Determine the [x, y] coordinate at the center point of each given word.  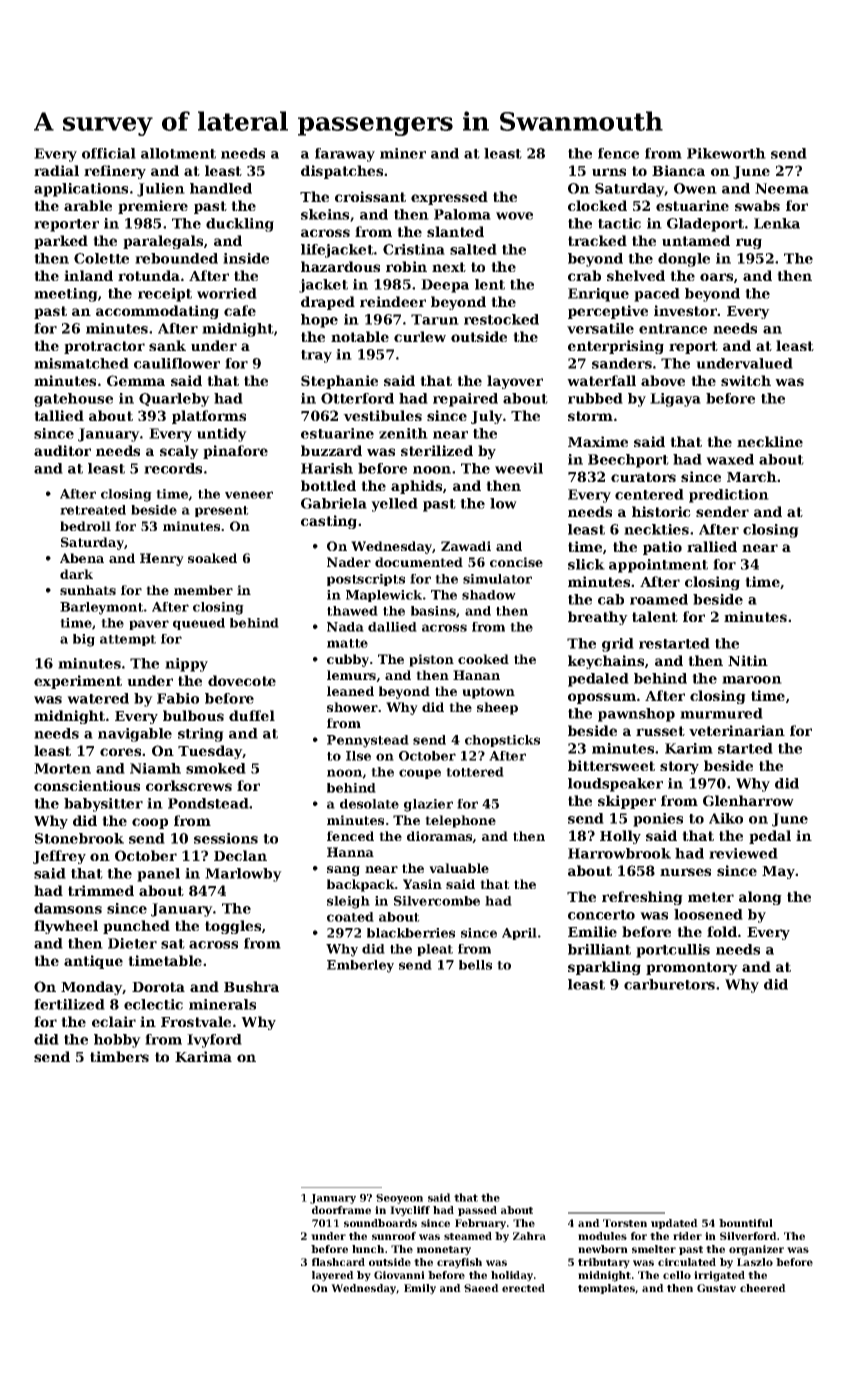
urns [609, 172]
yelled [394, 505]
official [109, 153]
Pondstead [208, 803]
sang [343, 871]
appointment [658, 566]
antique [93, 962]
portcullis [673, 951]
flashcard [338, 1262]
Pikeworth [726, 153]
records [173, 468]
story [679, 767]
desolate [369, 804]
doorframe [341, 1210]
